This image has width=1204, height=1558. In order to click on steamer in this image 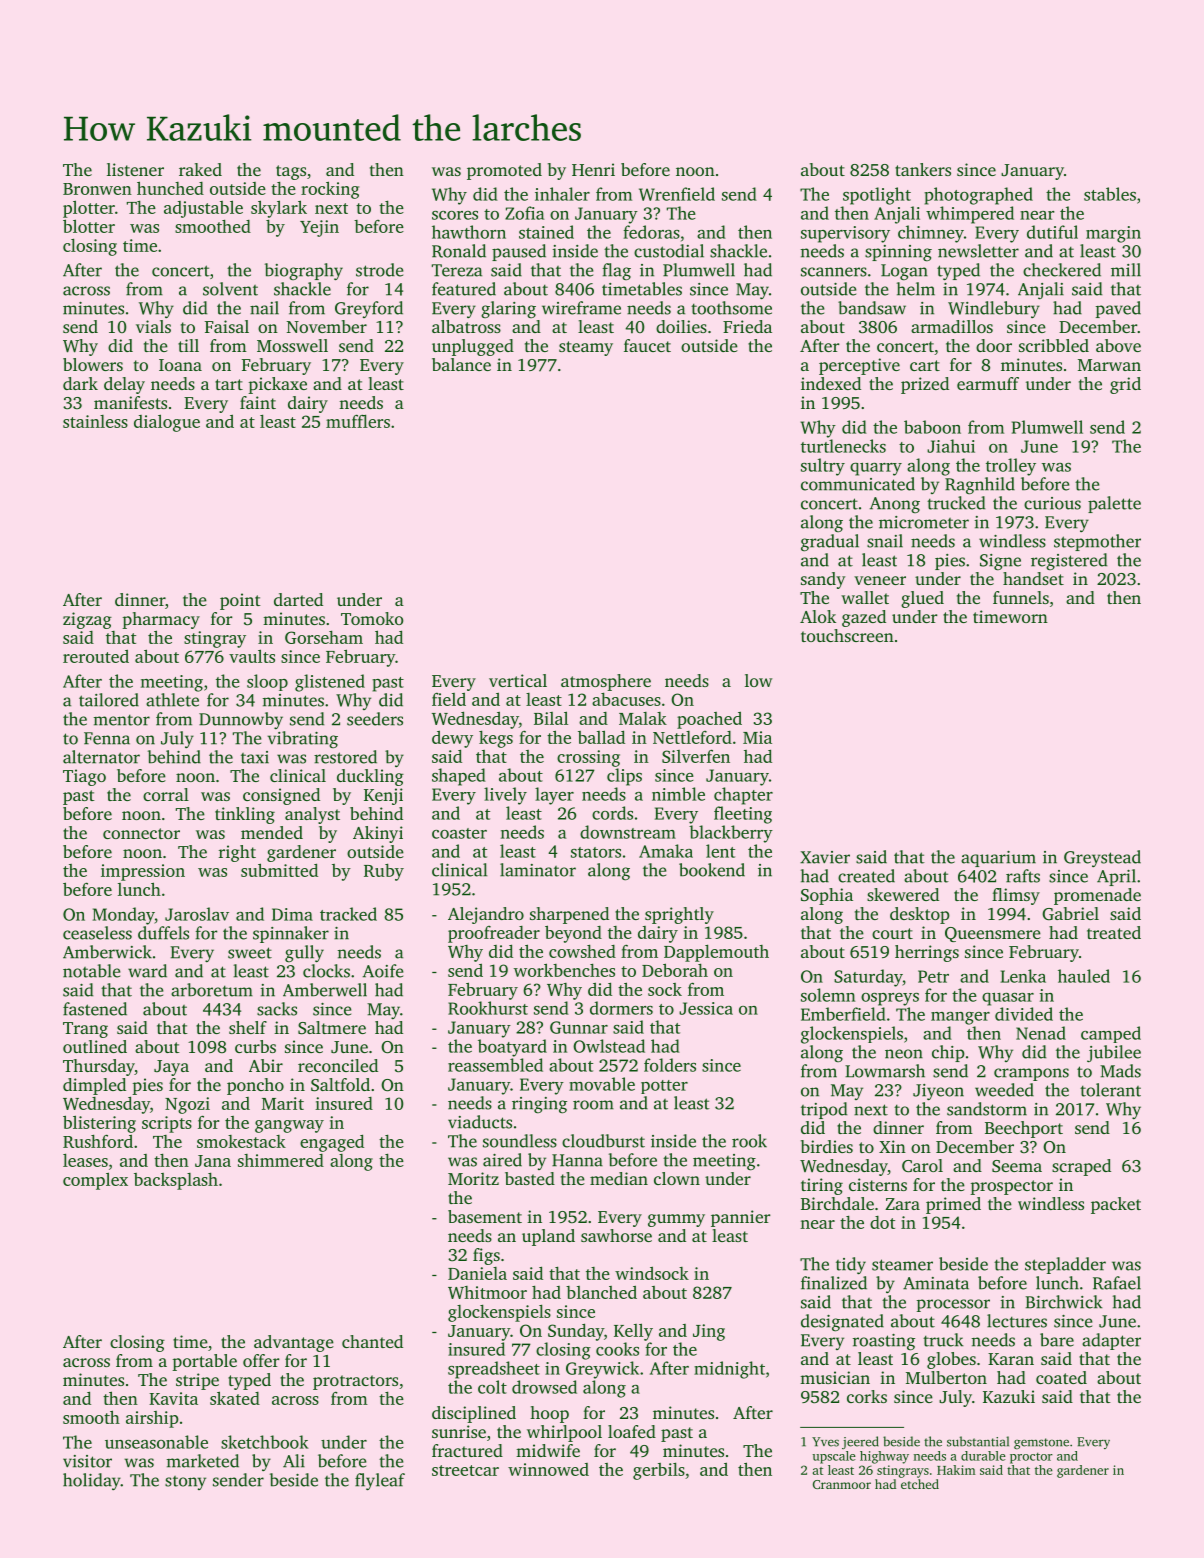, I will do `click(902, 1265)`.
